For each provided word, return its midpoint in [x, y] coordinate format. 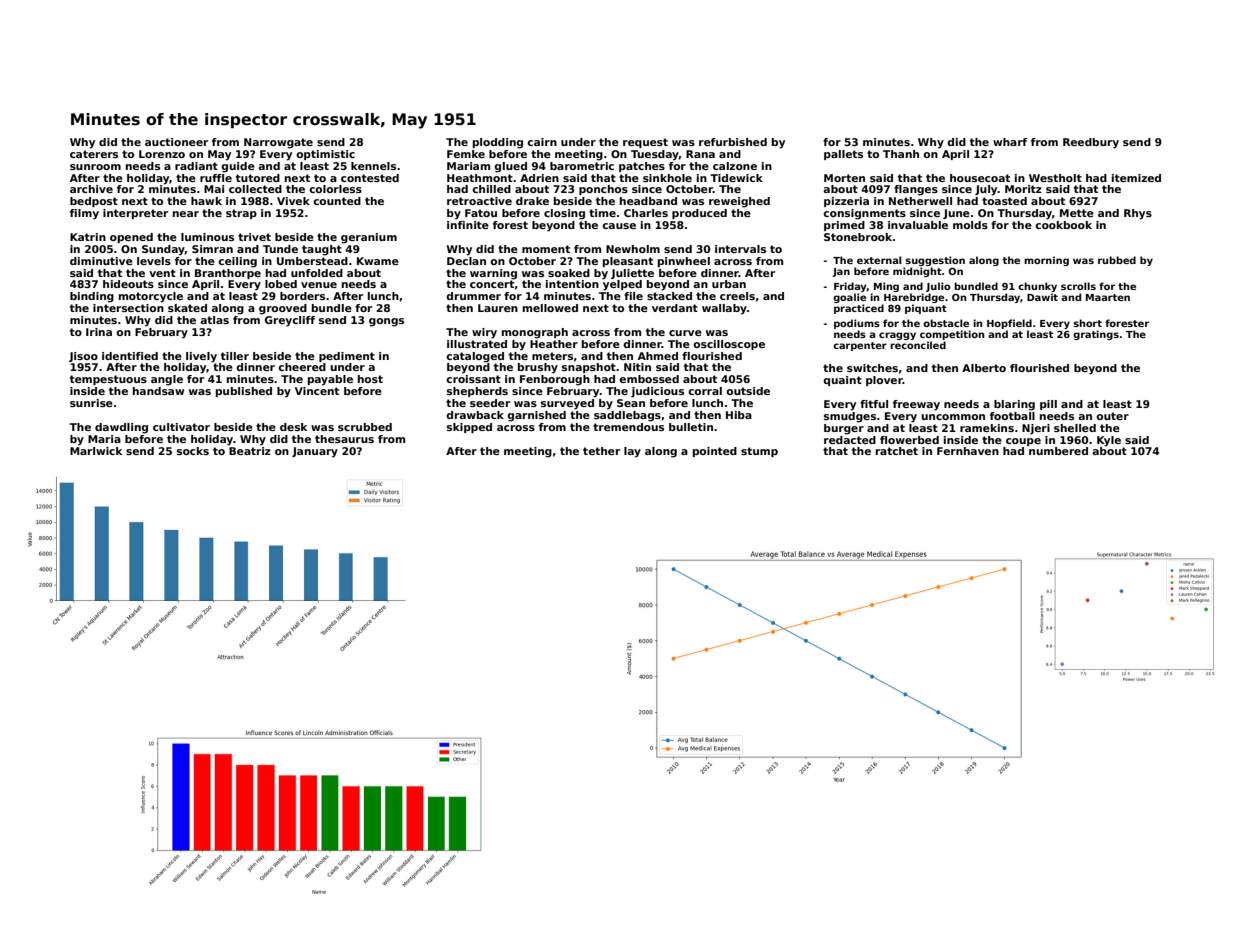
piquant [926, 309]
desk [293, 427]
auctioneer [176, 142]
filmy [84, 214]
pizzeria [846, 202]
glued [510, 167]
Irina [99, 332]
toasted [1004, 201]
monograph [535, 333]
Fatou [481, 213]
